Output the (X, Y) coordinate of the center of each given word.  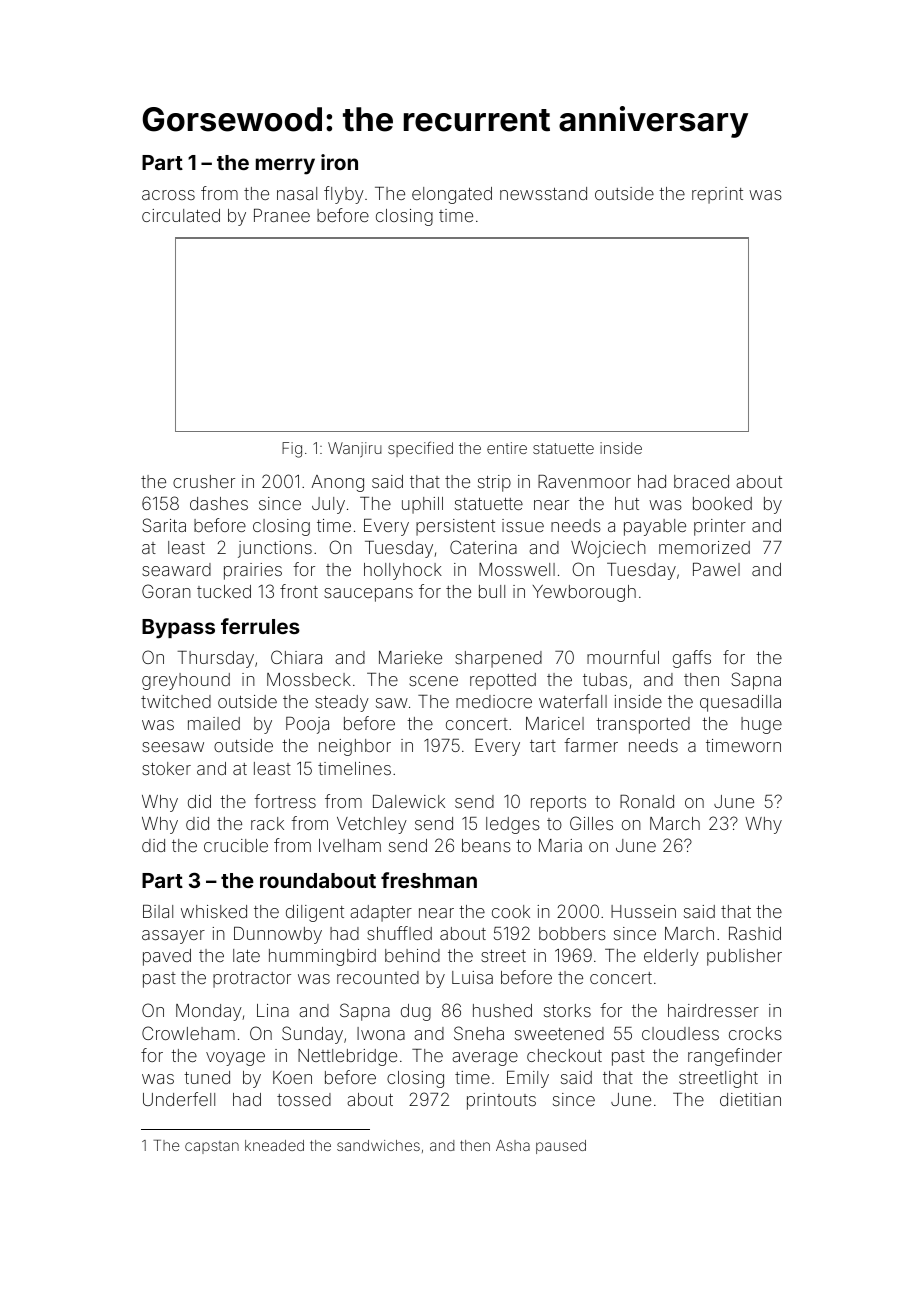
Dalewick (409, 801)
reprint (717, 195)
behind (412, 955)
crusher (204, 481)
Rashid (755, 933)
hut (627, 503)
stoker (166, 768)
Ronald (647, 801)
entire (507, 448)
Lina (273, 1010)
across (168, 195)
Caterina (483, 547)
